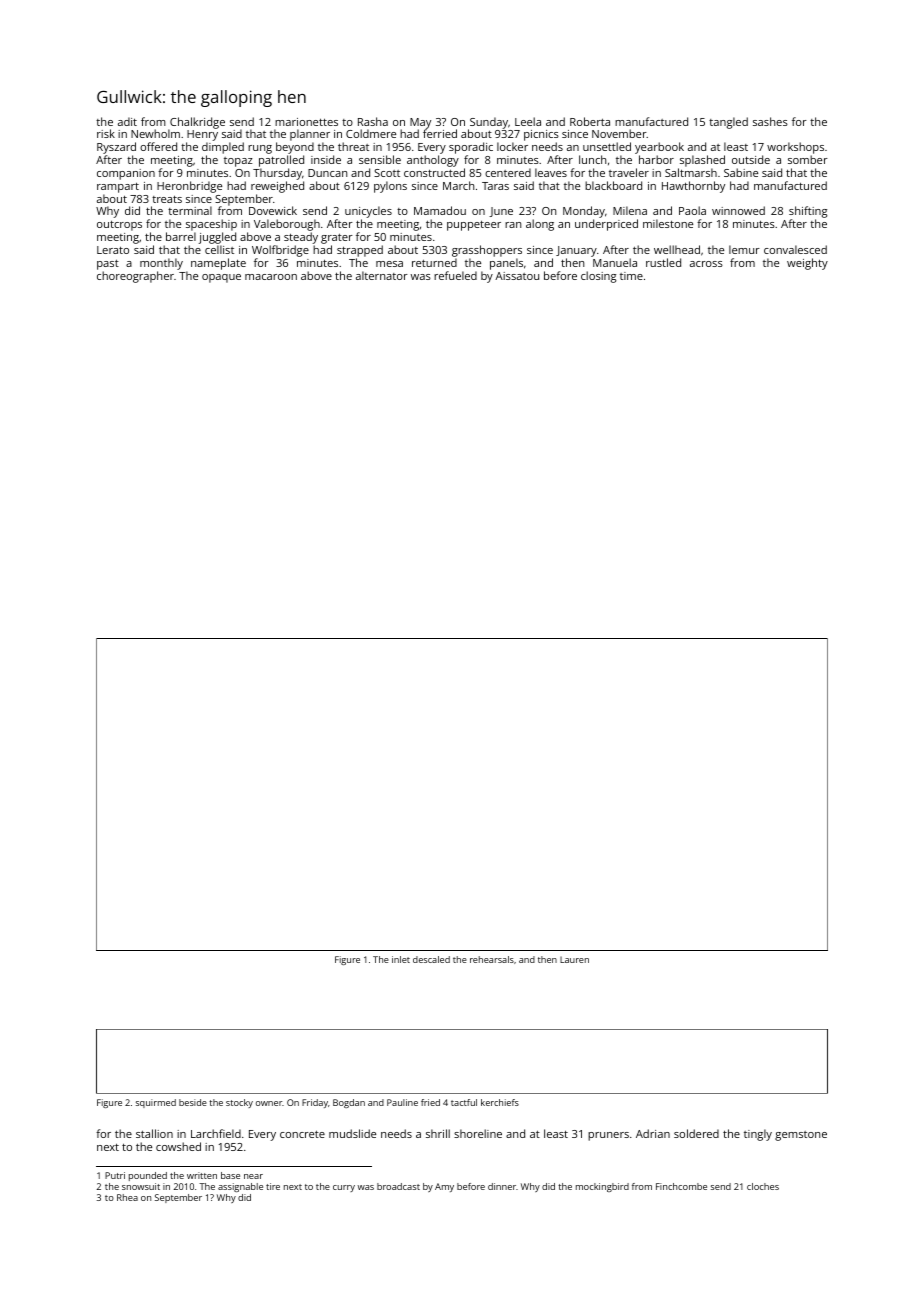  I want to click on refueled, so click(455, 275).
